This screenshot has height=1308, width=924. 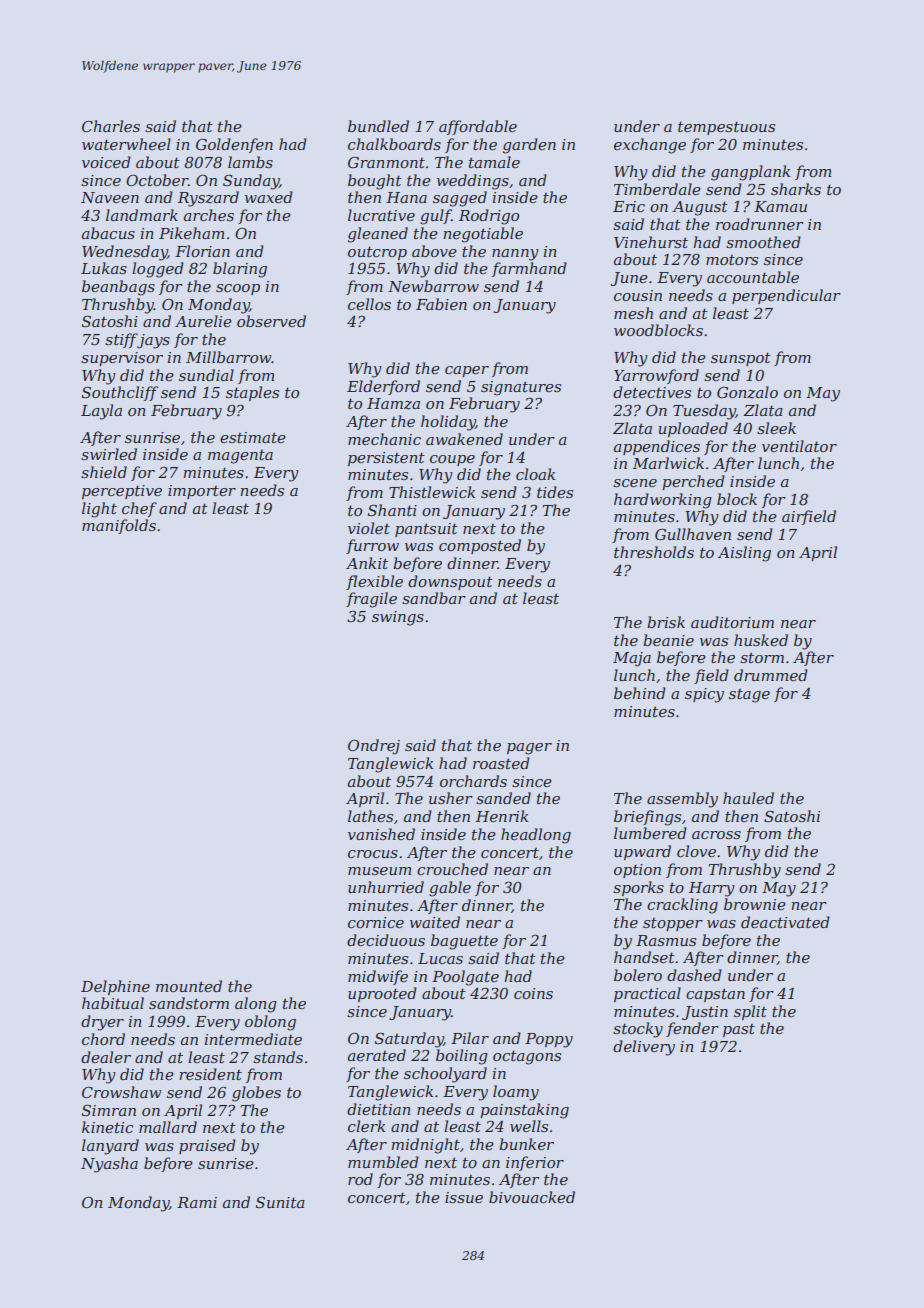 I want to click on spicy, so click(x=704, y=695).
